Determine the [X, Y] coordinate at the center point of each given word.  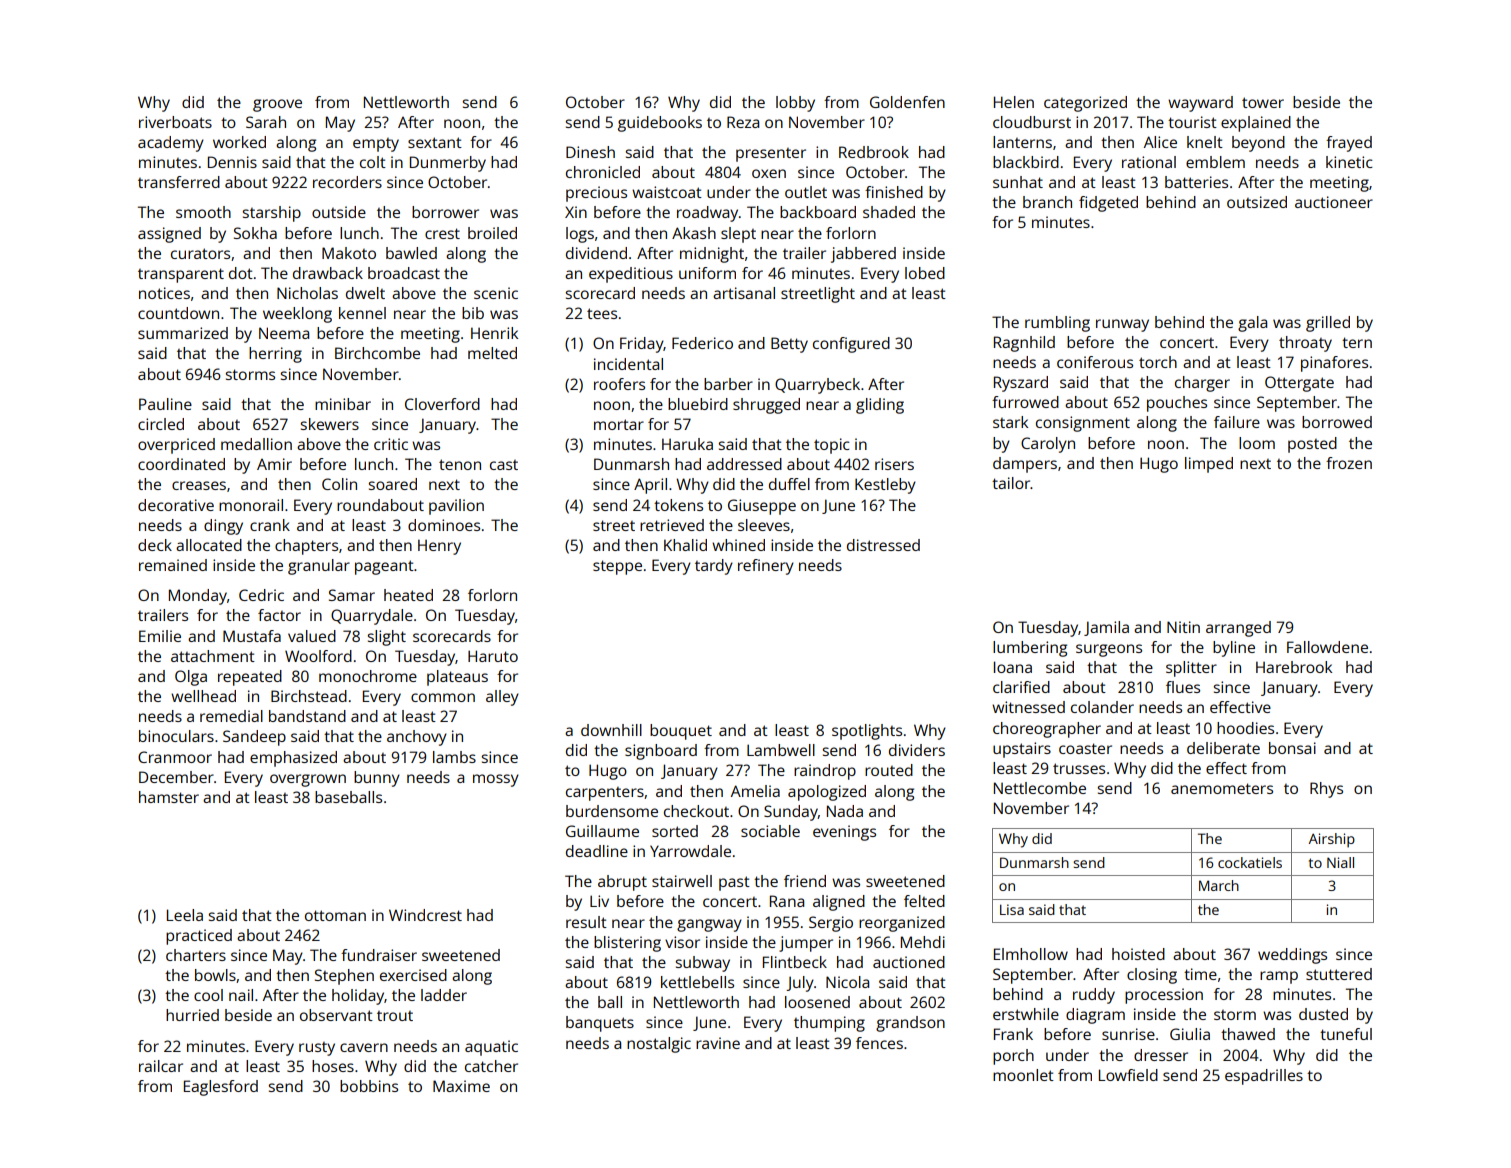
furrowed [1025, 402]
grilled [1328, 324]
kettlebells [697, 982]
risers [894, 464]
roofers [619, 384]
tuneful [1346, 1034]
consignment [1083, 424]
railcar [161, 1066]
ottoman [335, 915]
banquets [600, 1024]
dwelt [365, 293]
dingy [223, 527]
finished [894, 192]
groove [277, 105]
